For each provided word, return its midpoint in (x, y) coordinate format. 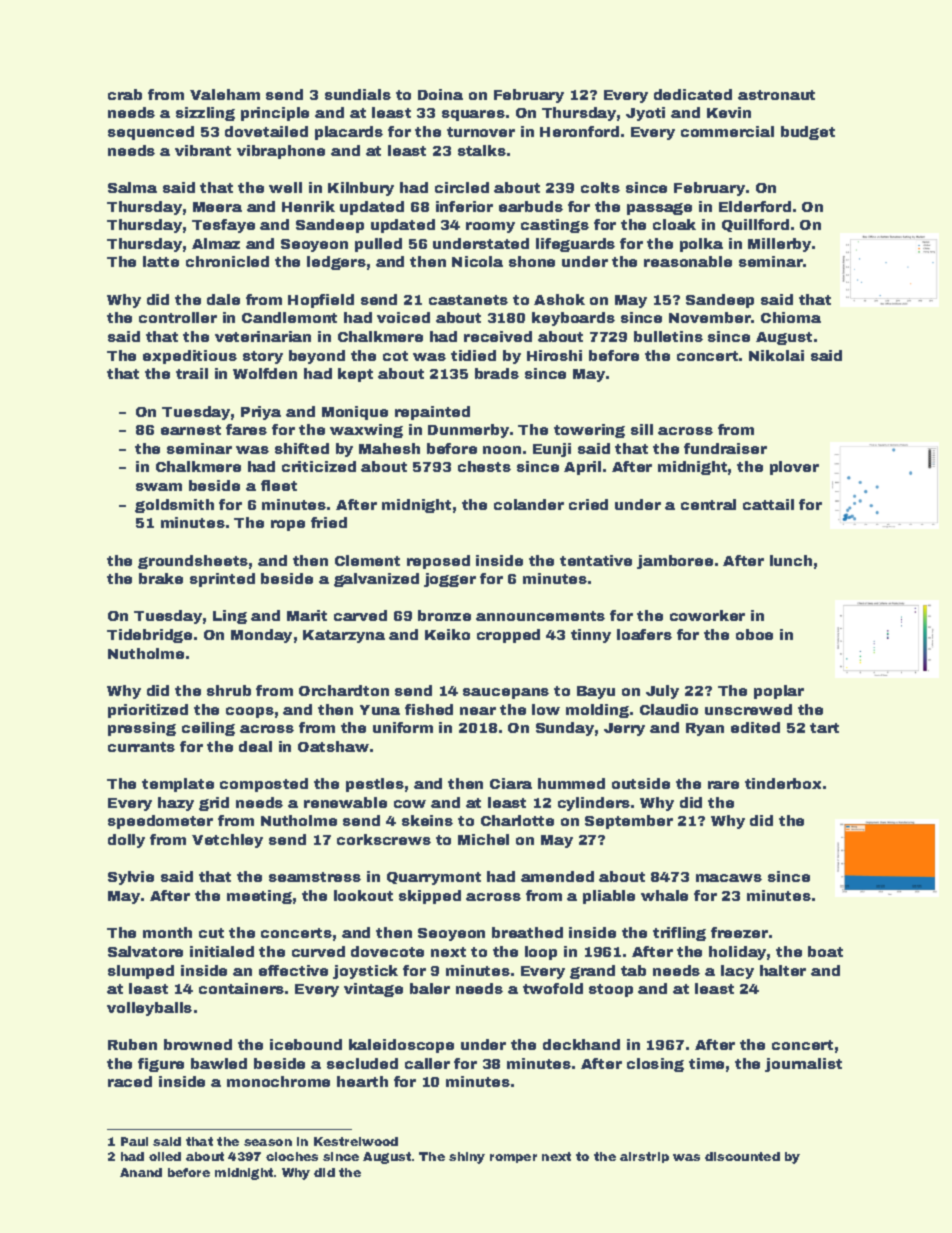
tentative (596, 560)
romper (513, 1158)
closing (655, 1065)
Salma (132, 187)
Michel (483, 839)
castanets (468, 300)
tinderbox (783, 783)
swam (159, 487)
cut (211, 933)
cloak (674, 224)
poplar (779, 692)
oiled (165, 1156)
